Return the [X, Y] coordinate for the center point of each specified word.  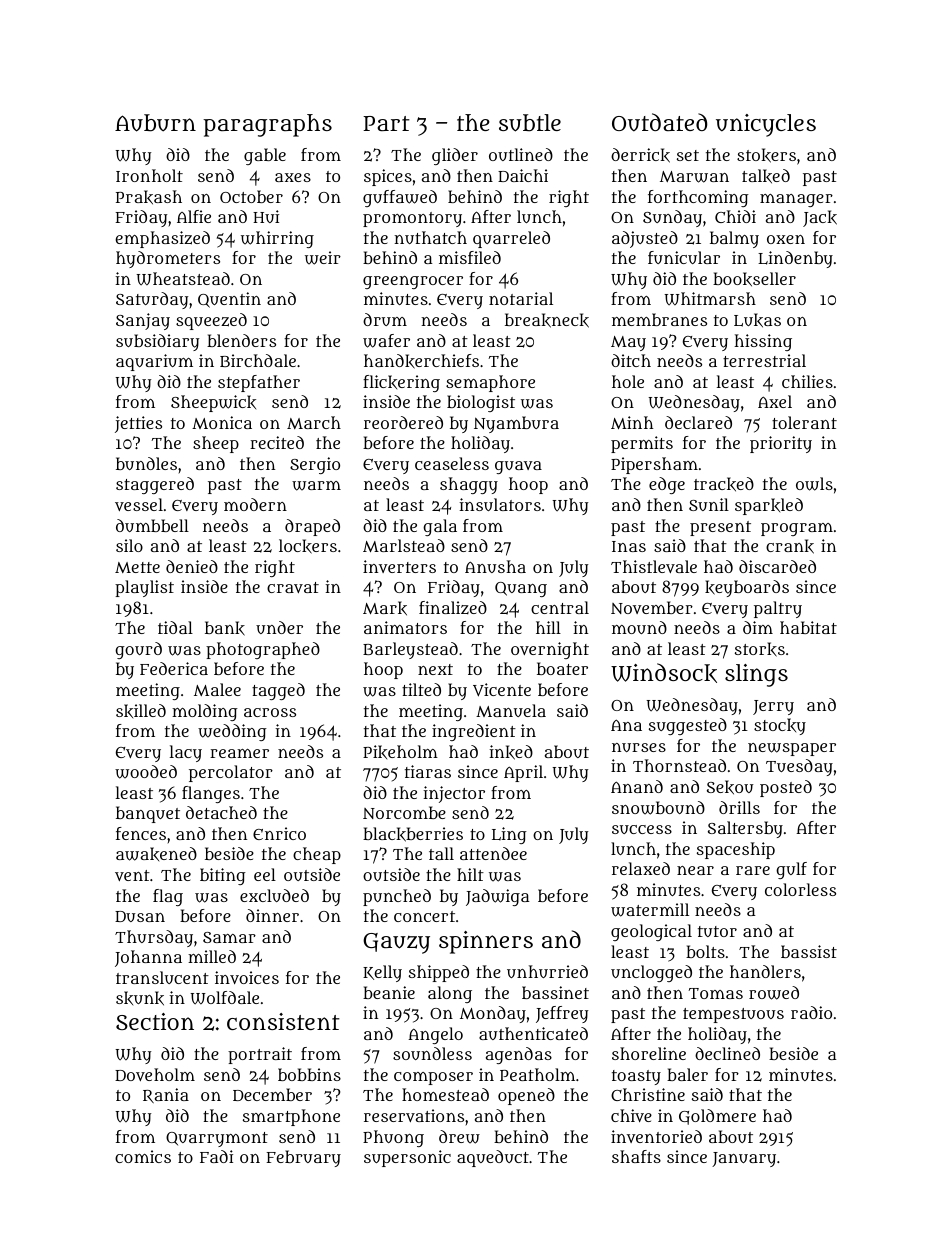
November [652, 607]
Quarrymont [217, 1139]
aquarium [154, 362]
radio [811, 1012]
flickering [401, 383]
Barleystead [410, 650]
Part [386, 123]
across [270, 712]
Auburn [155, 123]
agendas [519, 1055]
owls [814, 484]
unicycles [766, 125]
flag [168, 897]
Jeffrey [562, 1014]
